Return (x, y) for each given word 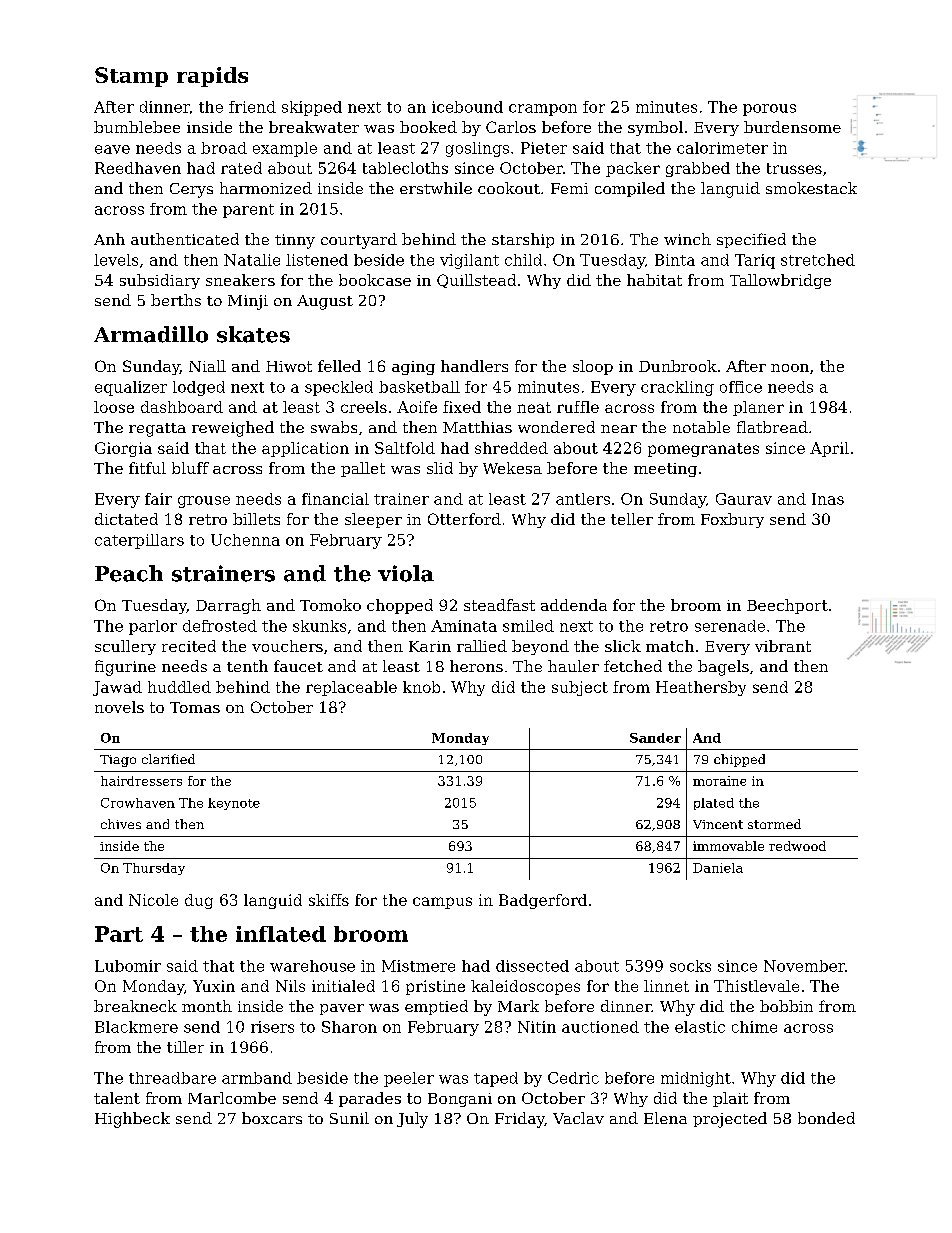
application (305, 449)
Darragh (228, 606)
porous (769, 110)
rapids (212, 77)
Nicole (153, 900)
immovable (728, 846)
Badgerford (543, 901)
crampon (543, 110)
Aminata (464, 626)
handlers (474, 366)
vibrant (783, 646)
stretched (818, 260)
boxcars (272, 1118)
